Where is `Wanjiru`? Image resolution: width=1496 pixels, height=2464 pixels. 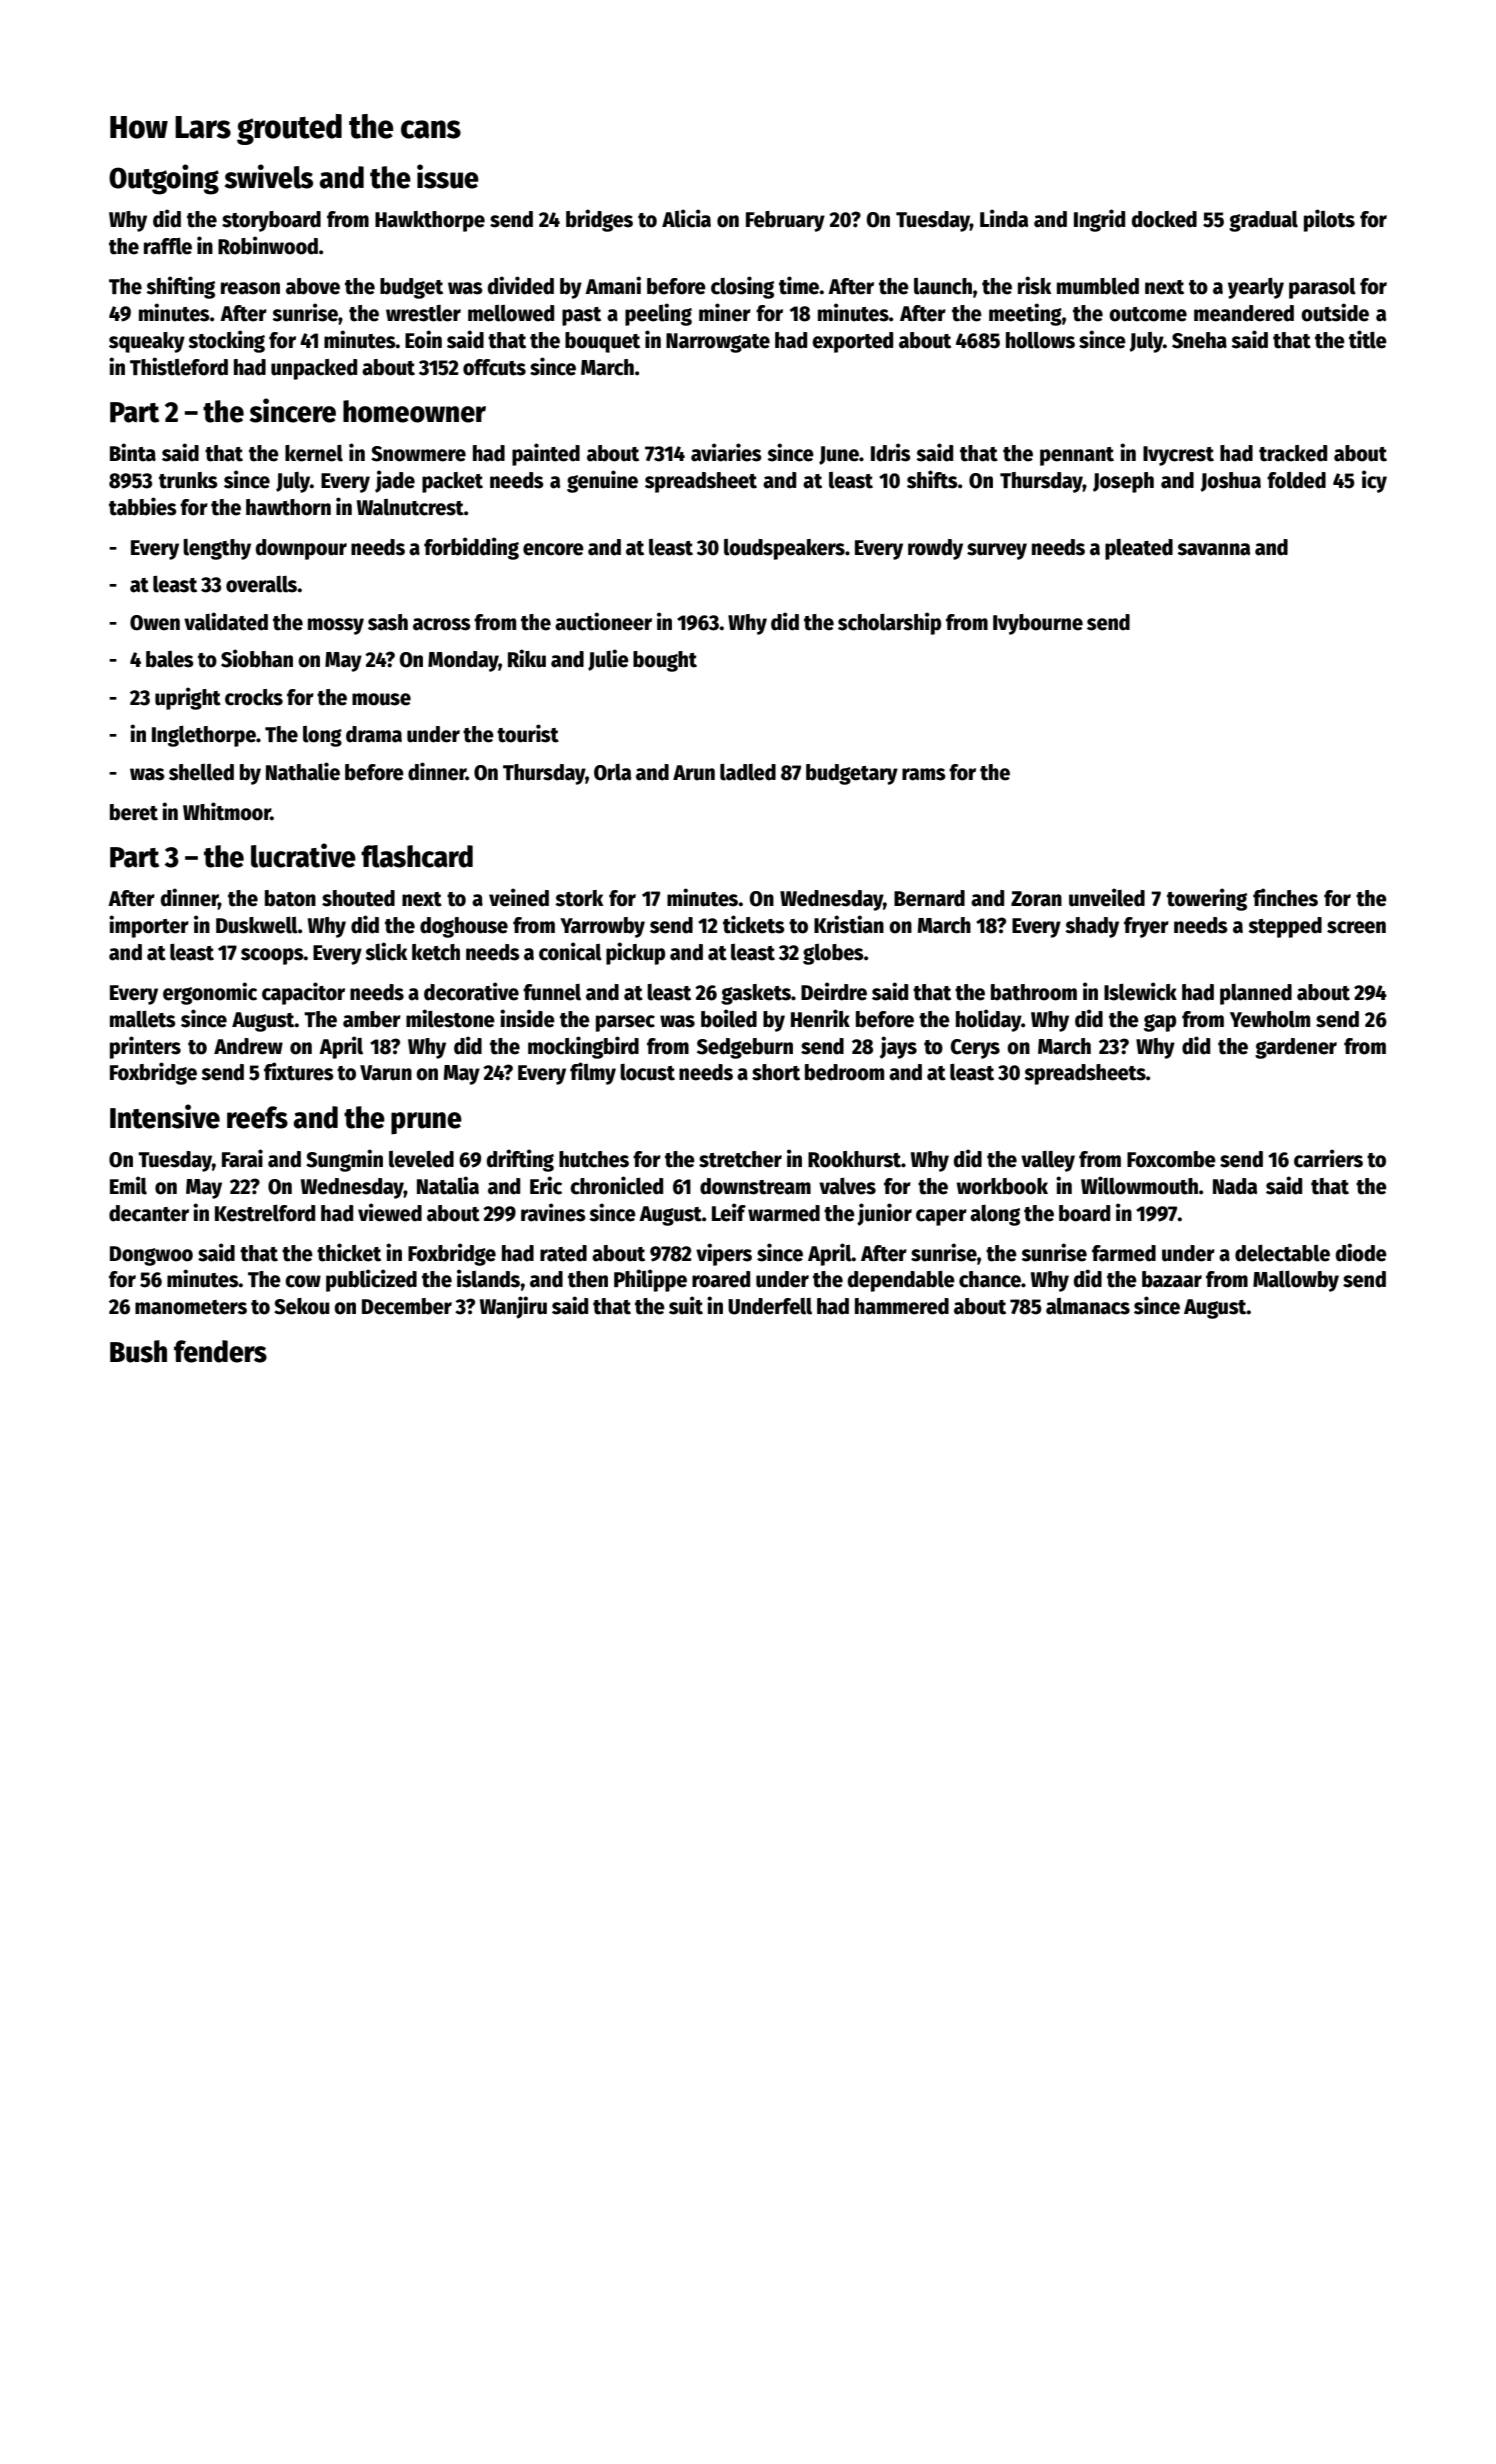 Wanjiru is located at coordinates (513, 1307).
